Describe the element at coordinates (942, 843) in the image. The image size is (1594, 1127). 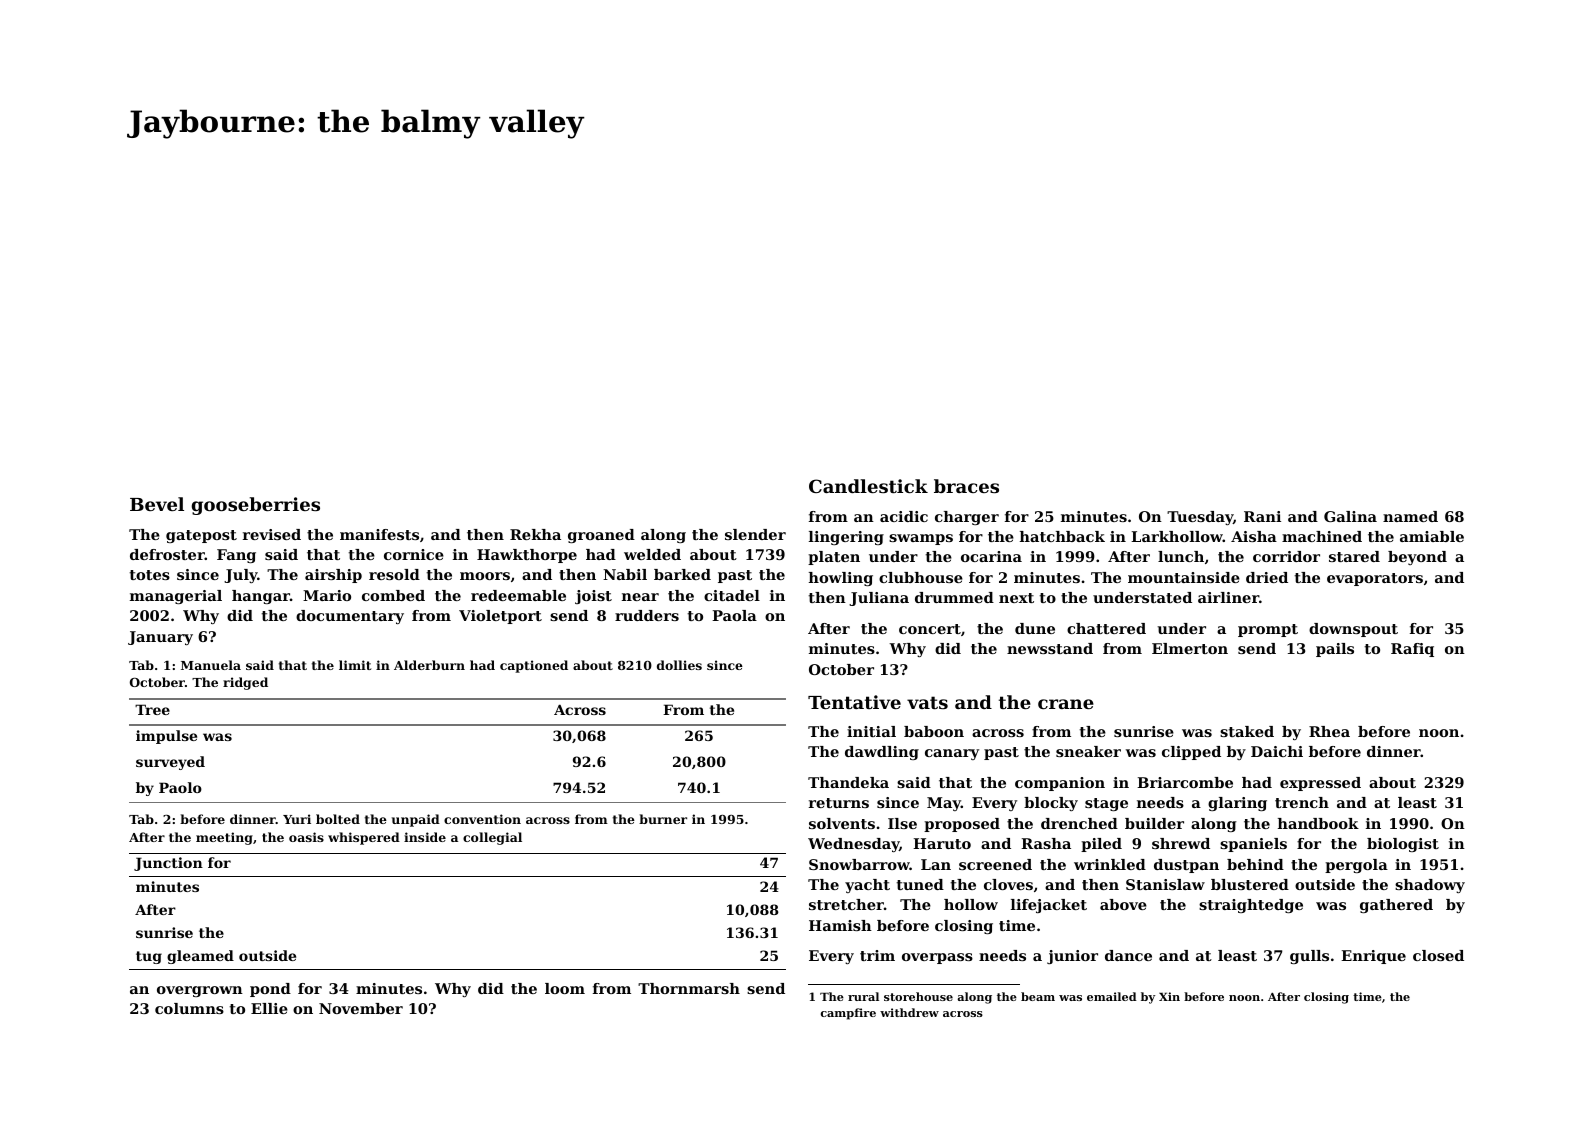
I see `Haruto` at that location.
